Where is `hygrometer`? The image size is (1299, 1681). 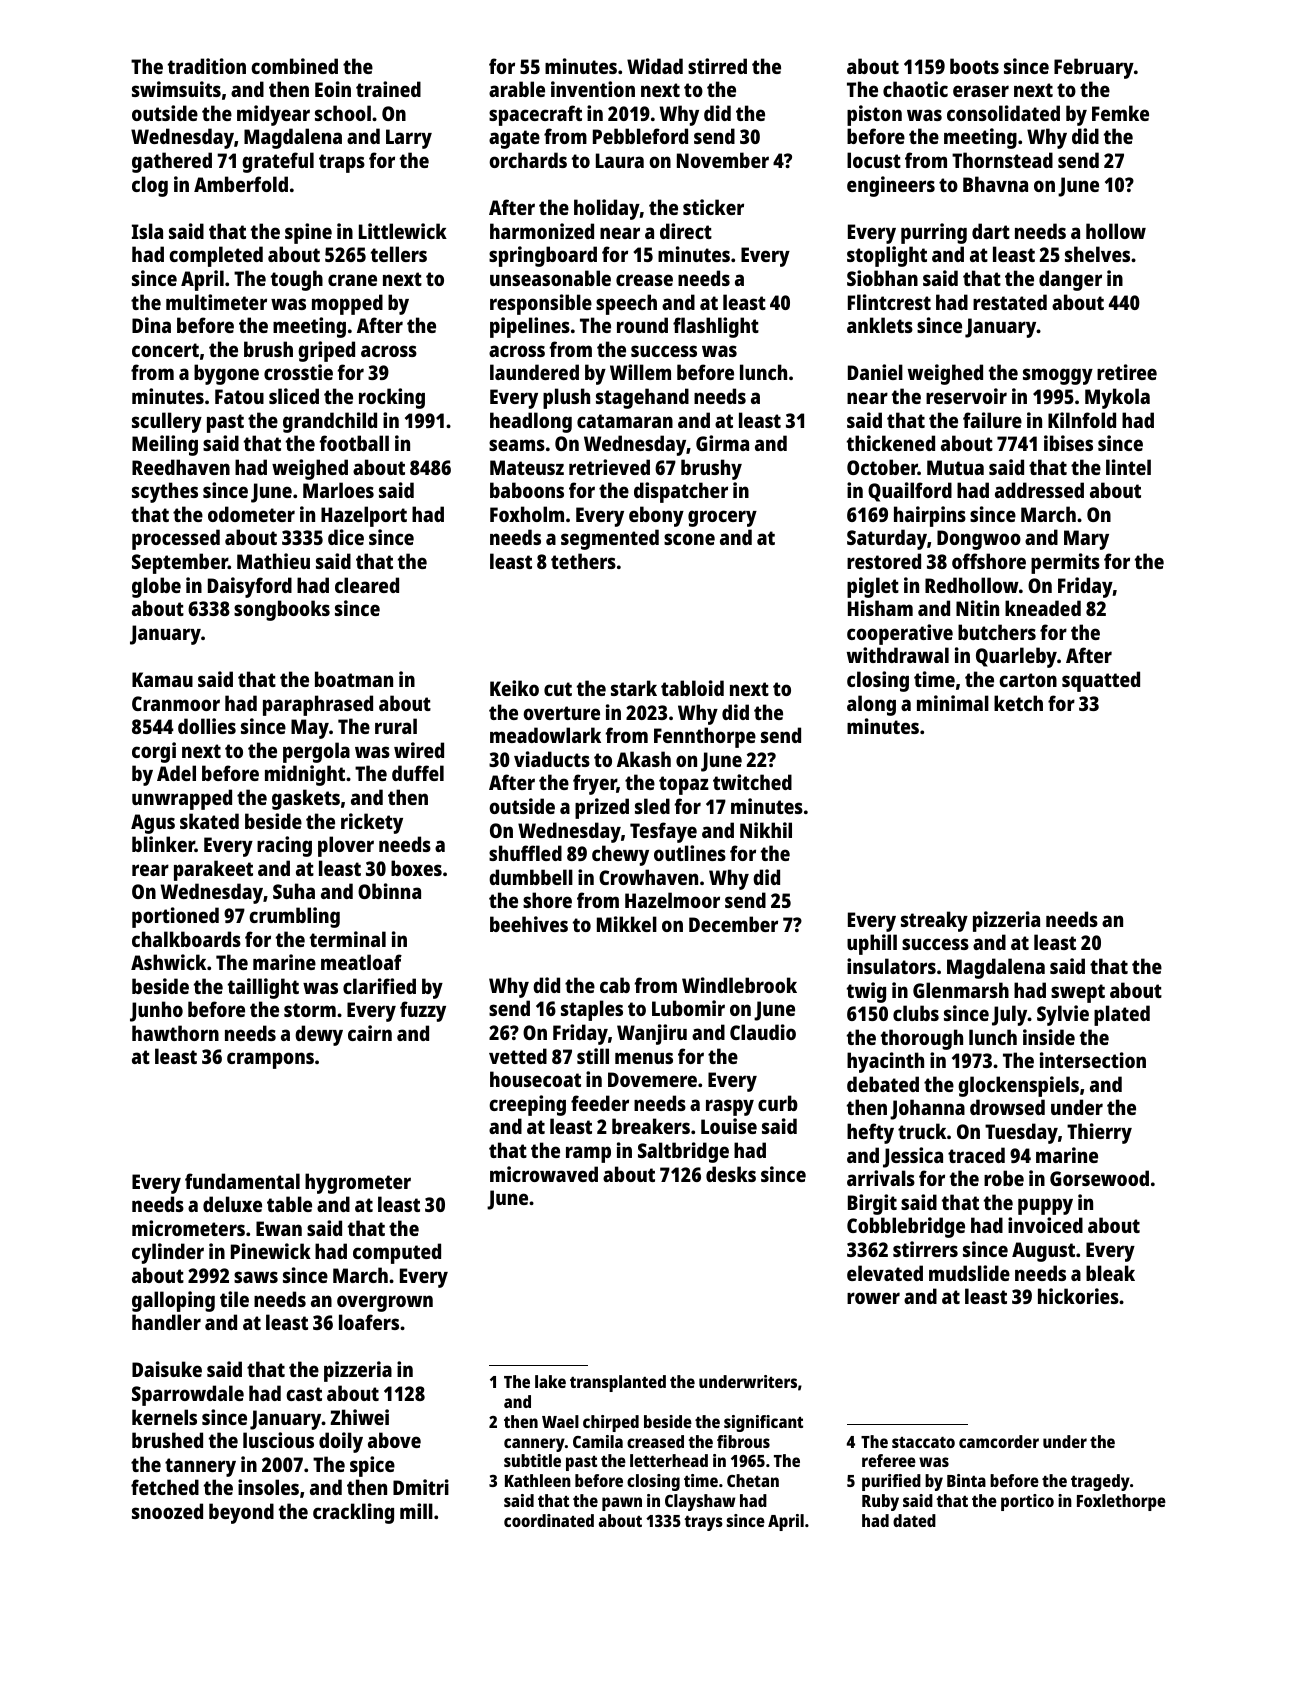
hygrometer is located at coordinates (358, 1183).
